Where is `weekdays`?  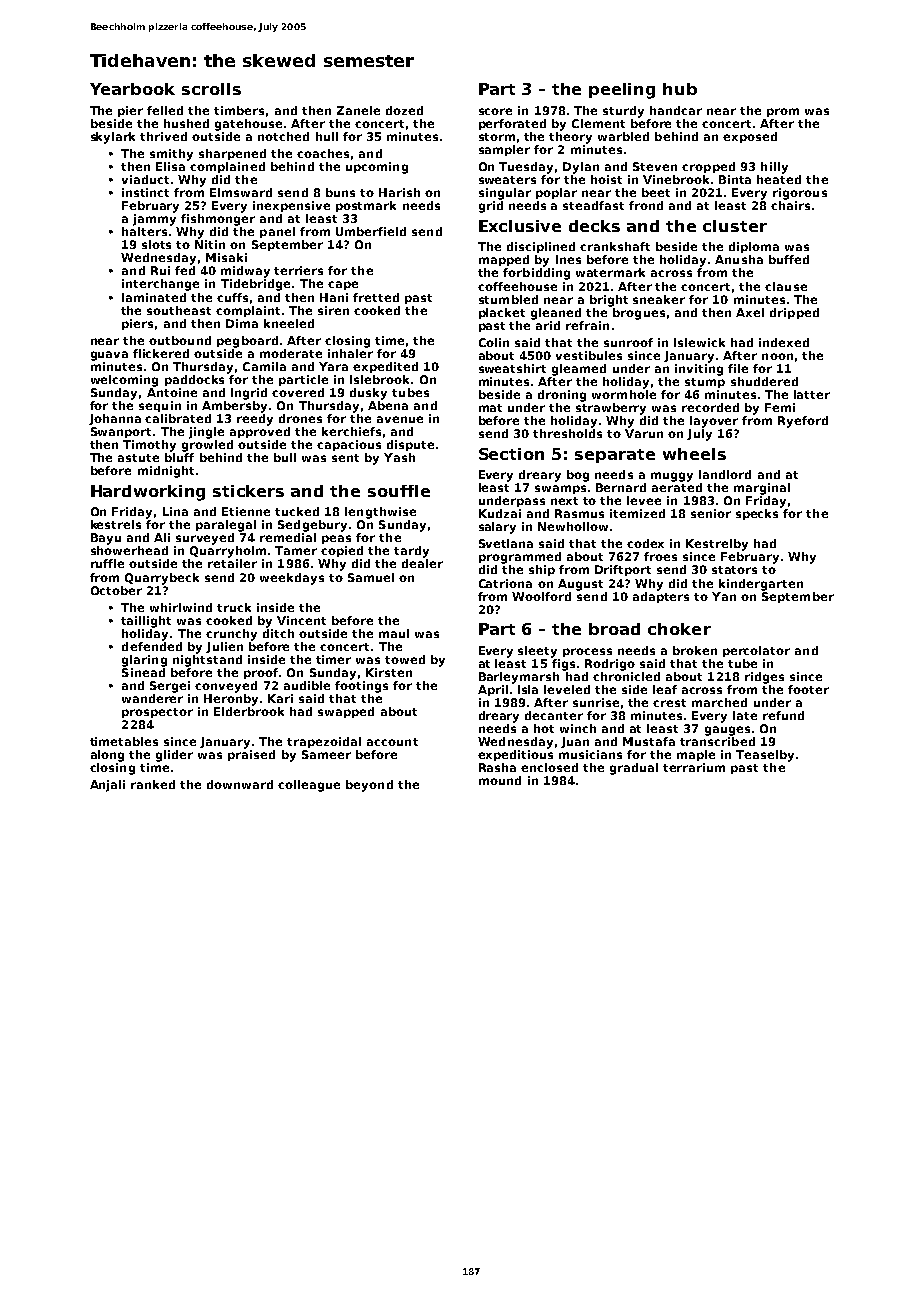 weekdays is located at coordinates (292, 579).
